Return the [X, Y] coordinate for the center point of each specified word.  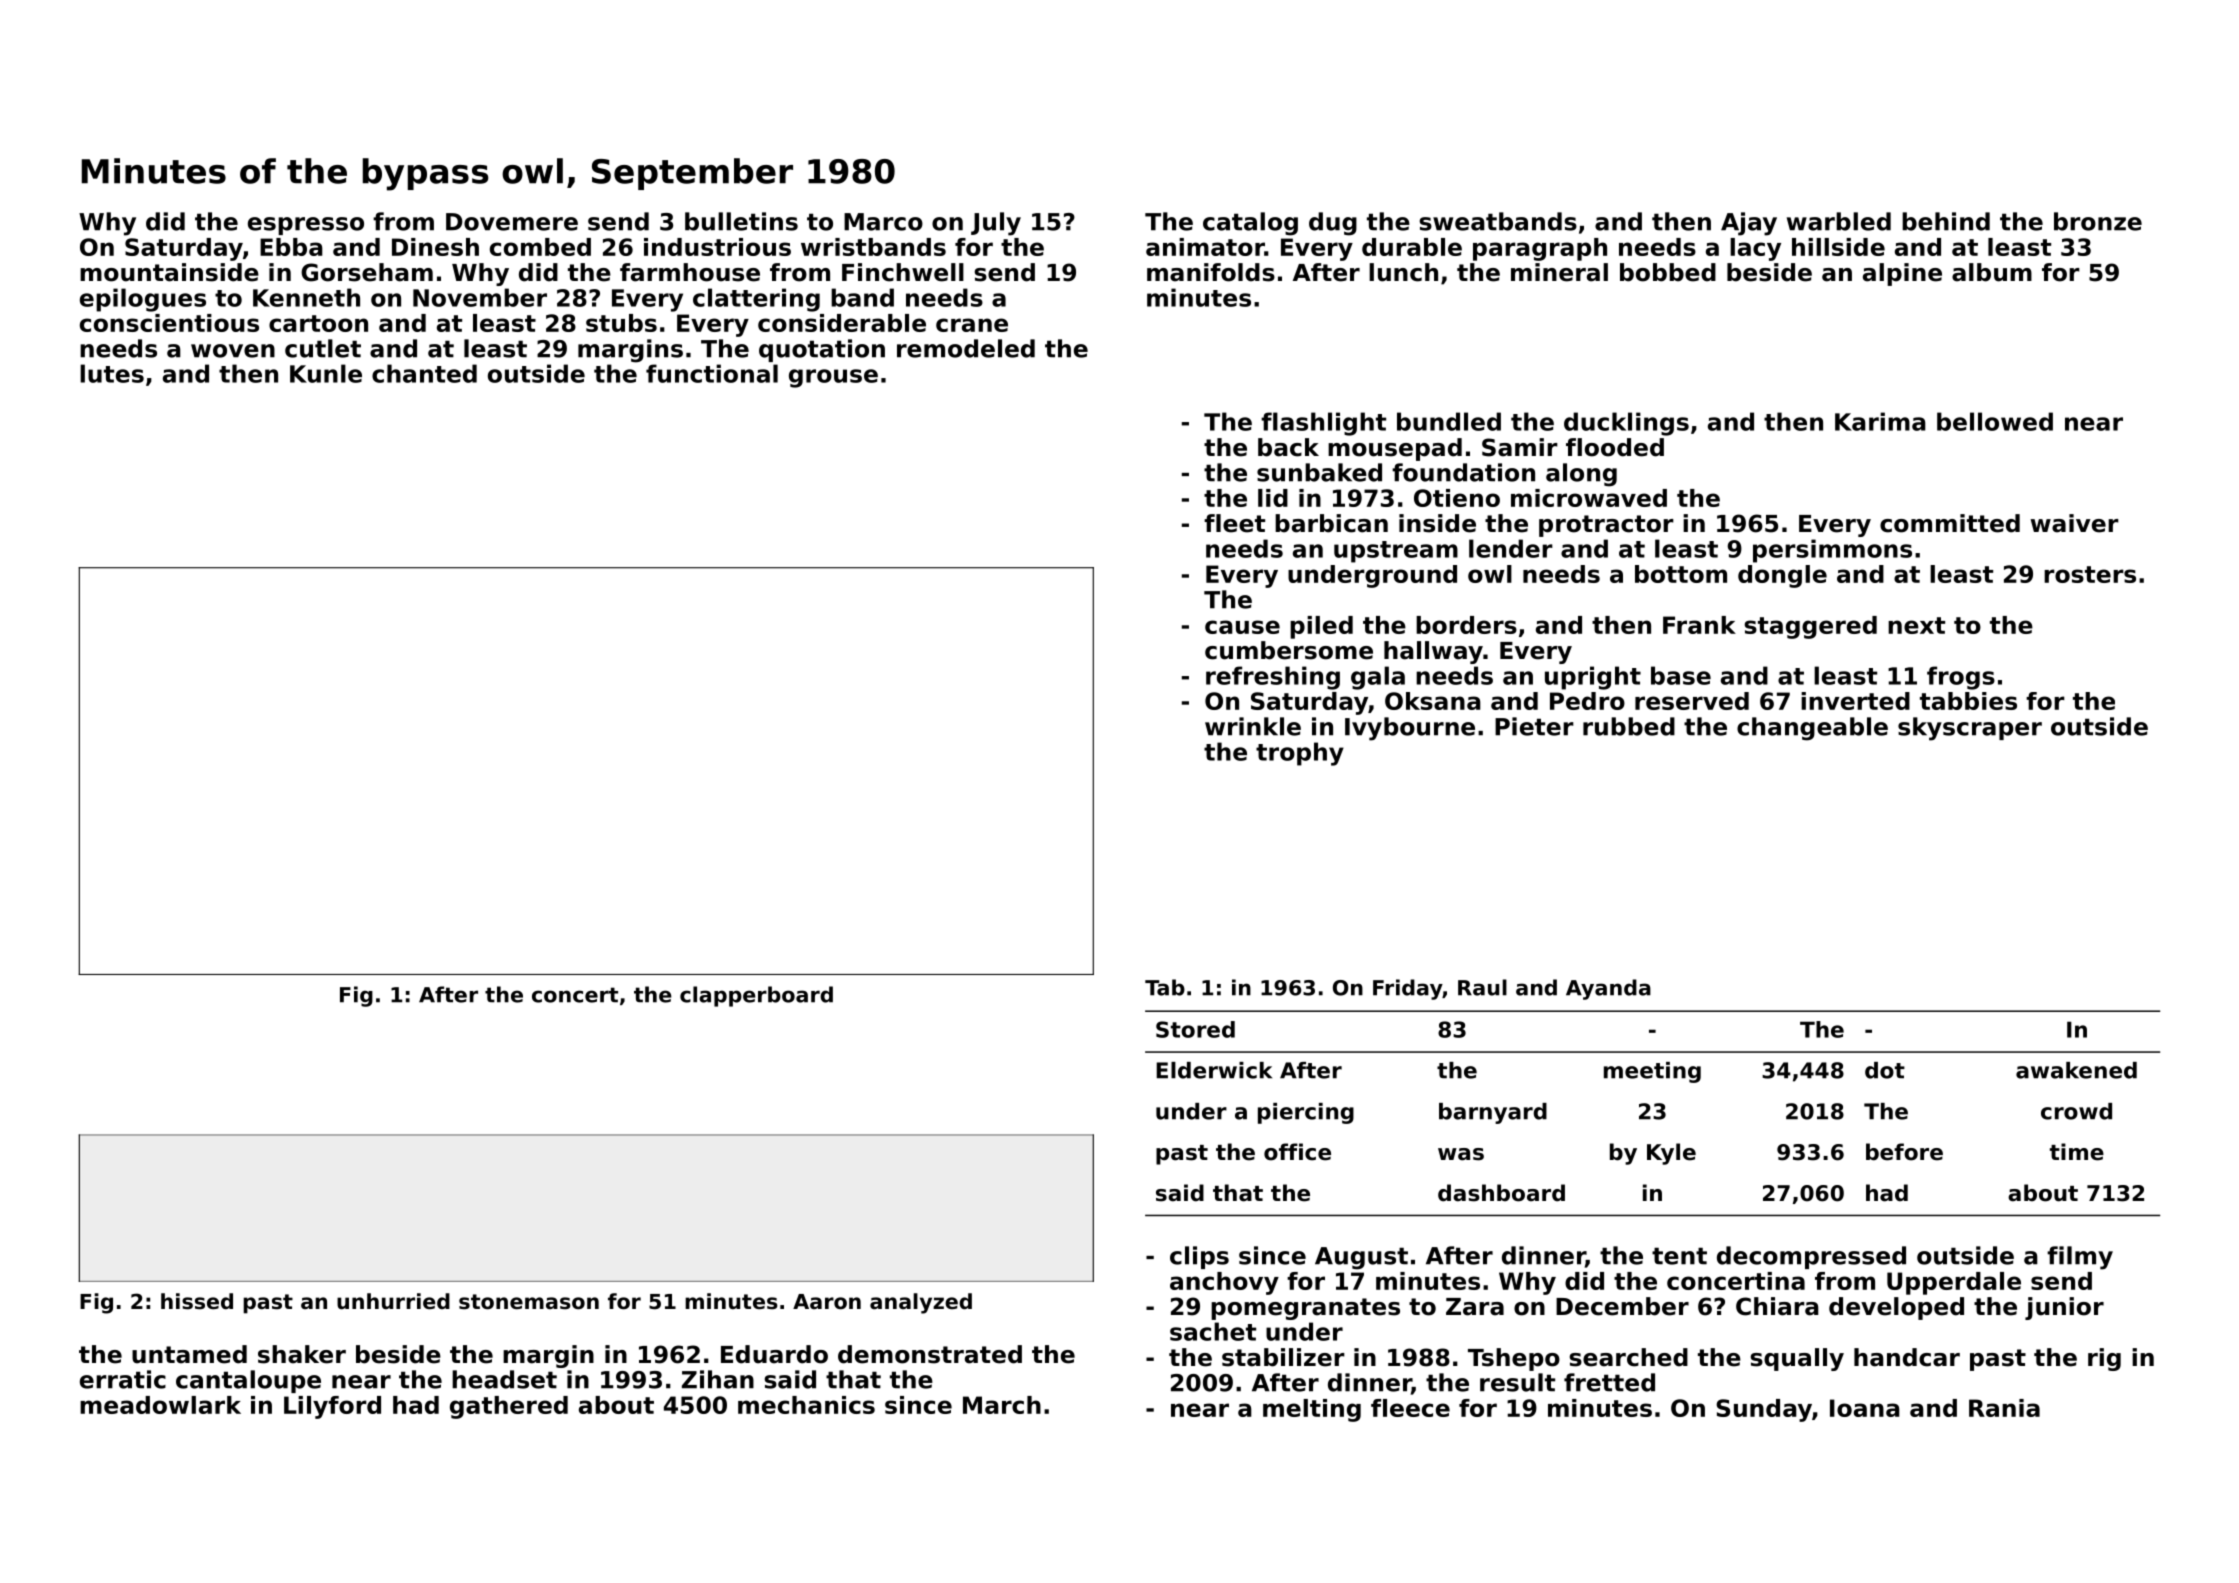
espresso [306, 226]
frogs [1961, 678]
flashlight [1323, 424]
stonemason [529, 1302]
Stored [1195, 1029]
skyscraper [1970, 729]
